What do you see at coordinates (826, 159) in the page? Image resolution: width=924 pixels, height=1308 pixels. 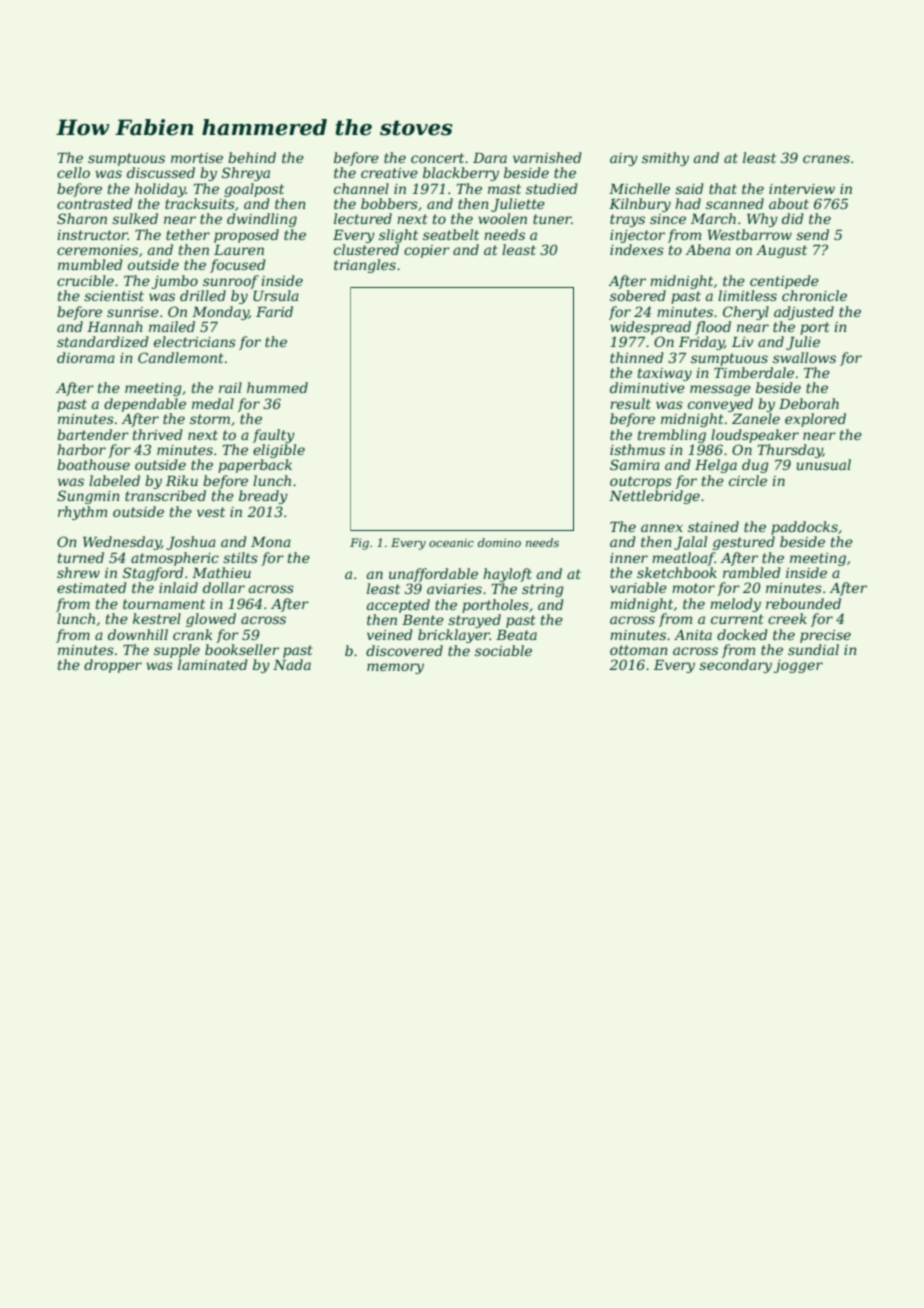 I see `cranes` at bounding box center [826, 159].
